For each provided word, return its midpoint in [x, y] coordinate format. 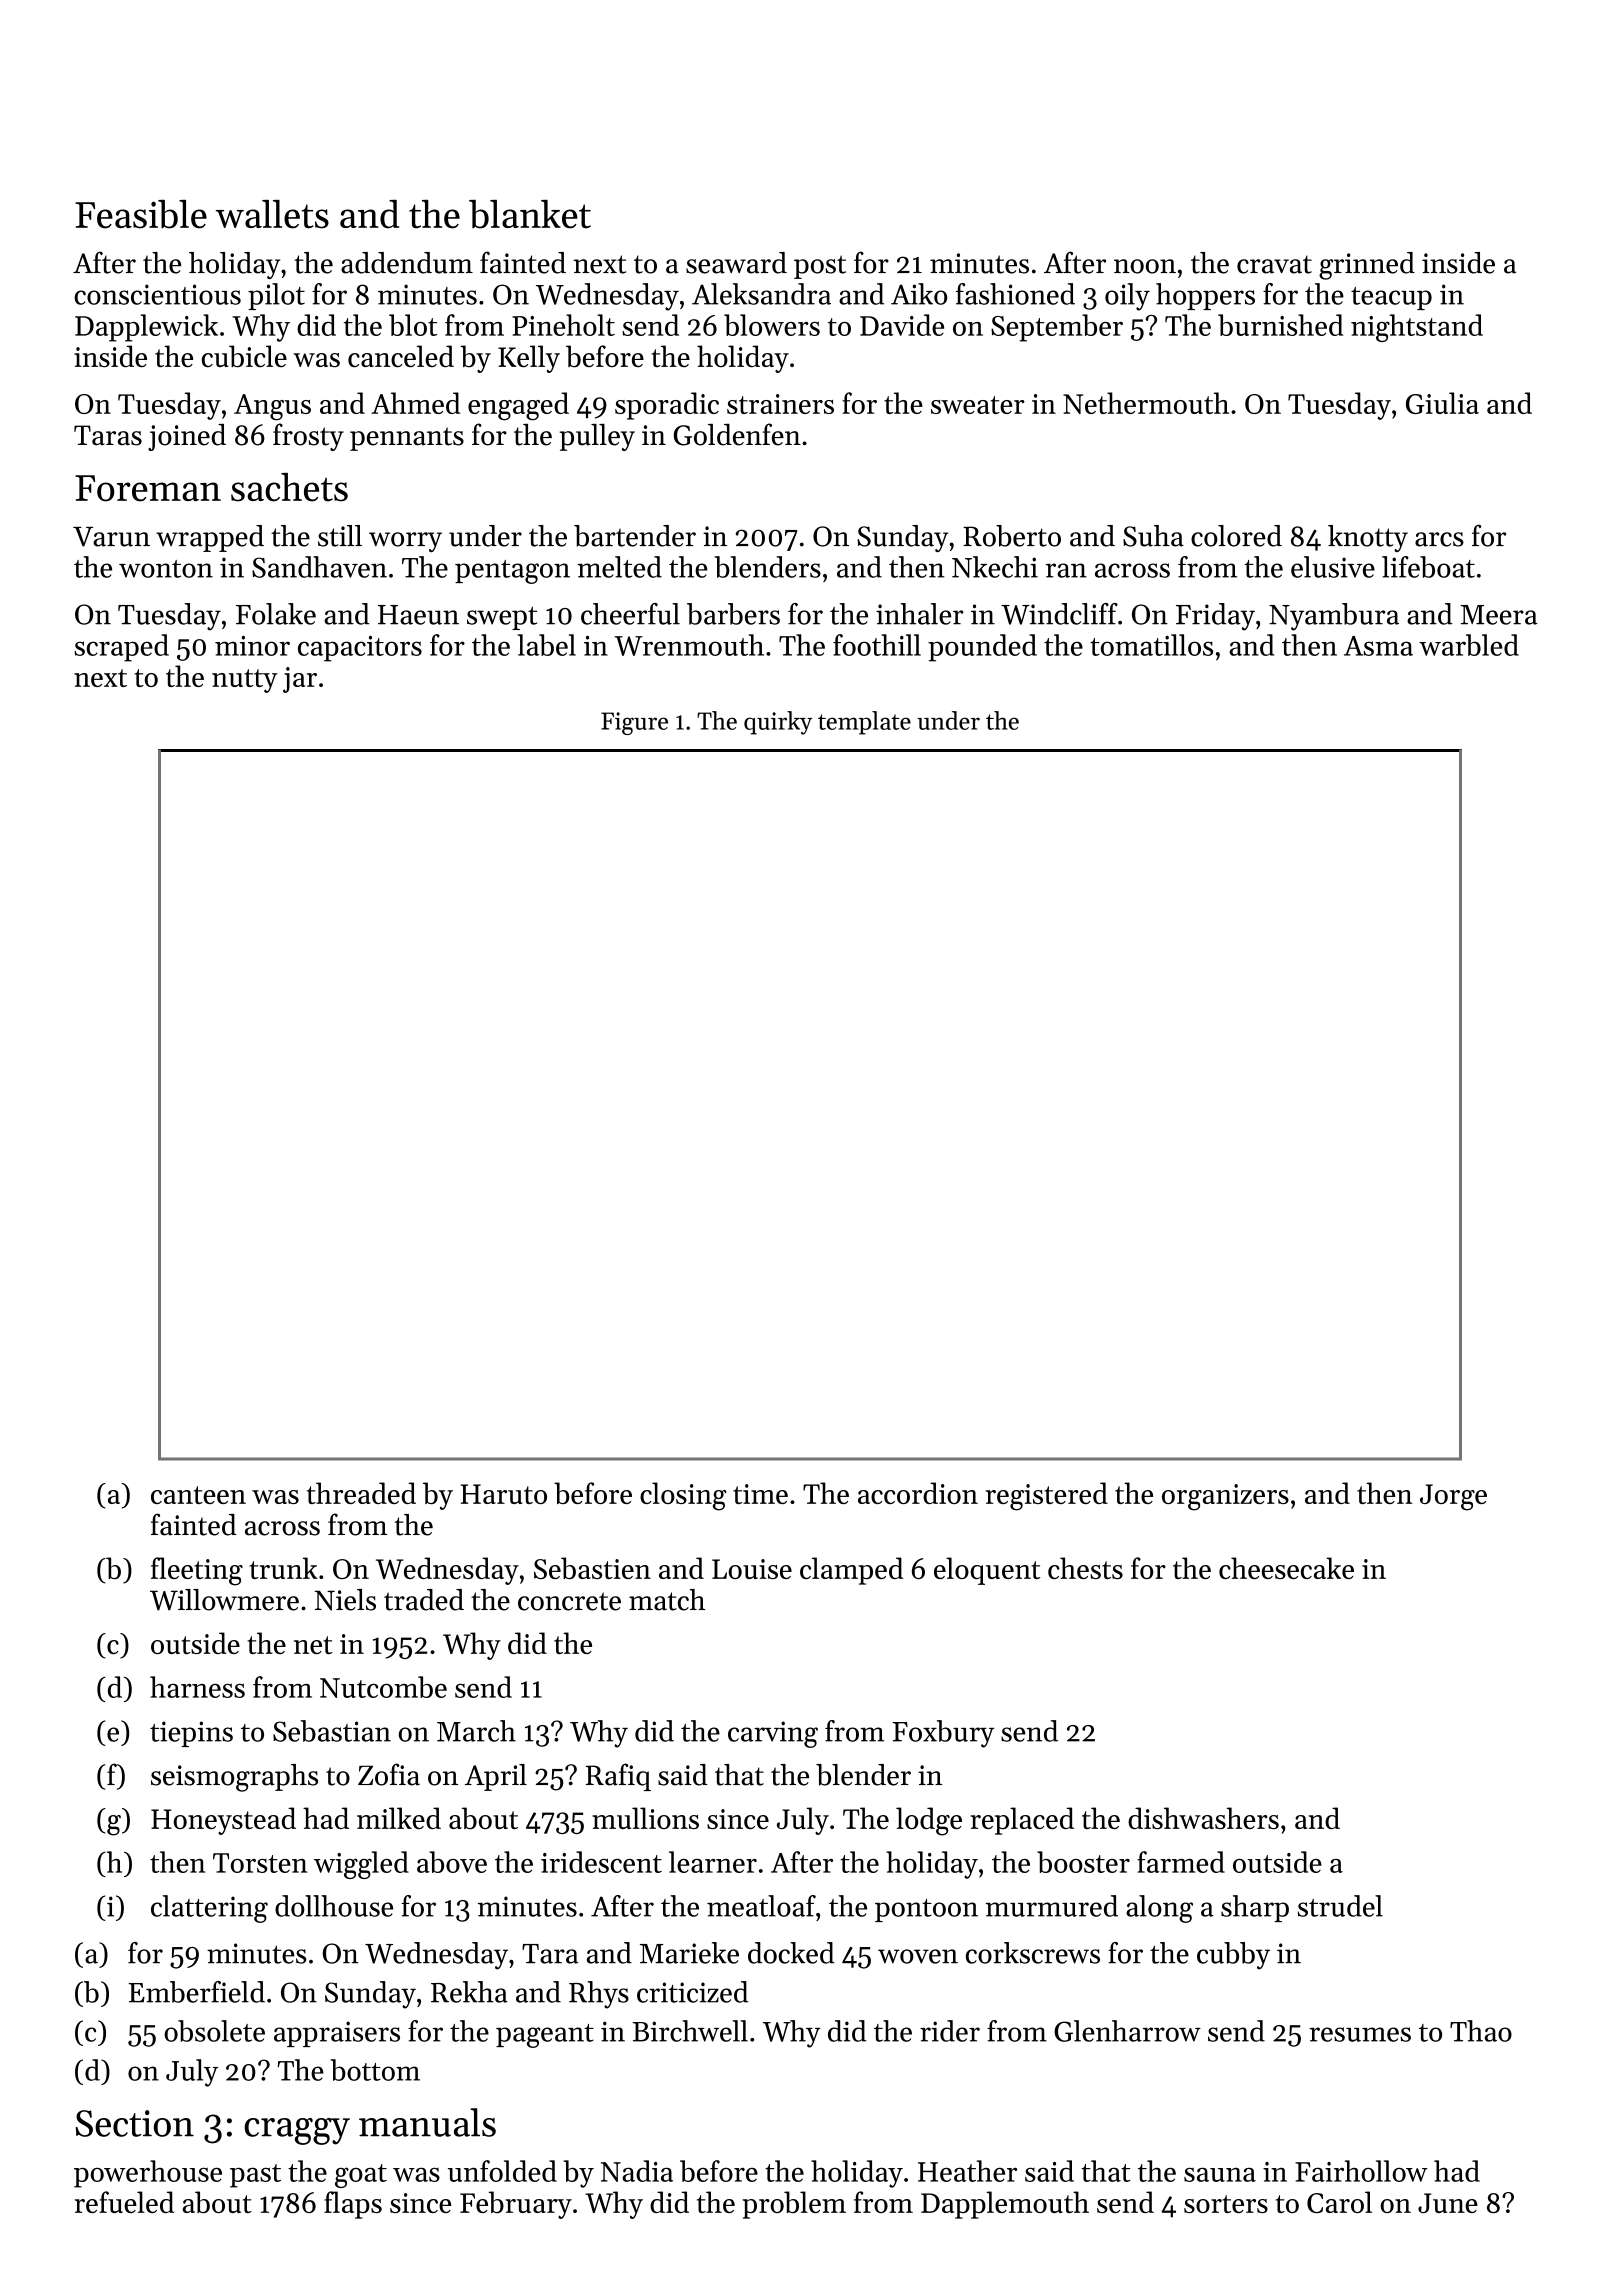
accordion [918, 1493]
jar [300, 680]
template [864, 723]
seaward [736, 263]
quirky [778, 723]
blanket [530, 214]
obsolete [214, 2031]
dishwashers [1203, 1818]
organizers [1225, 1497]
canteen [198, 1495]
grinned [1367, 266]
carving [773, 1734]
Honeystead [223, 1821]
